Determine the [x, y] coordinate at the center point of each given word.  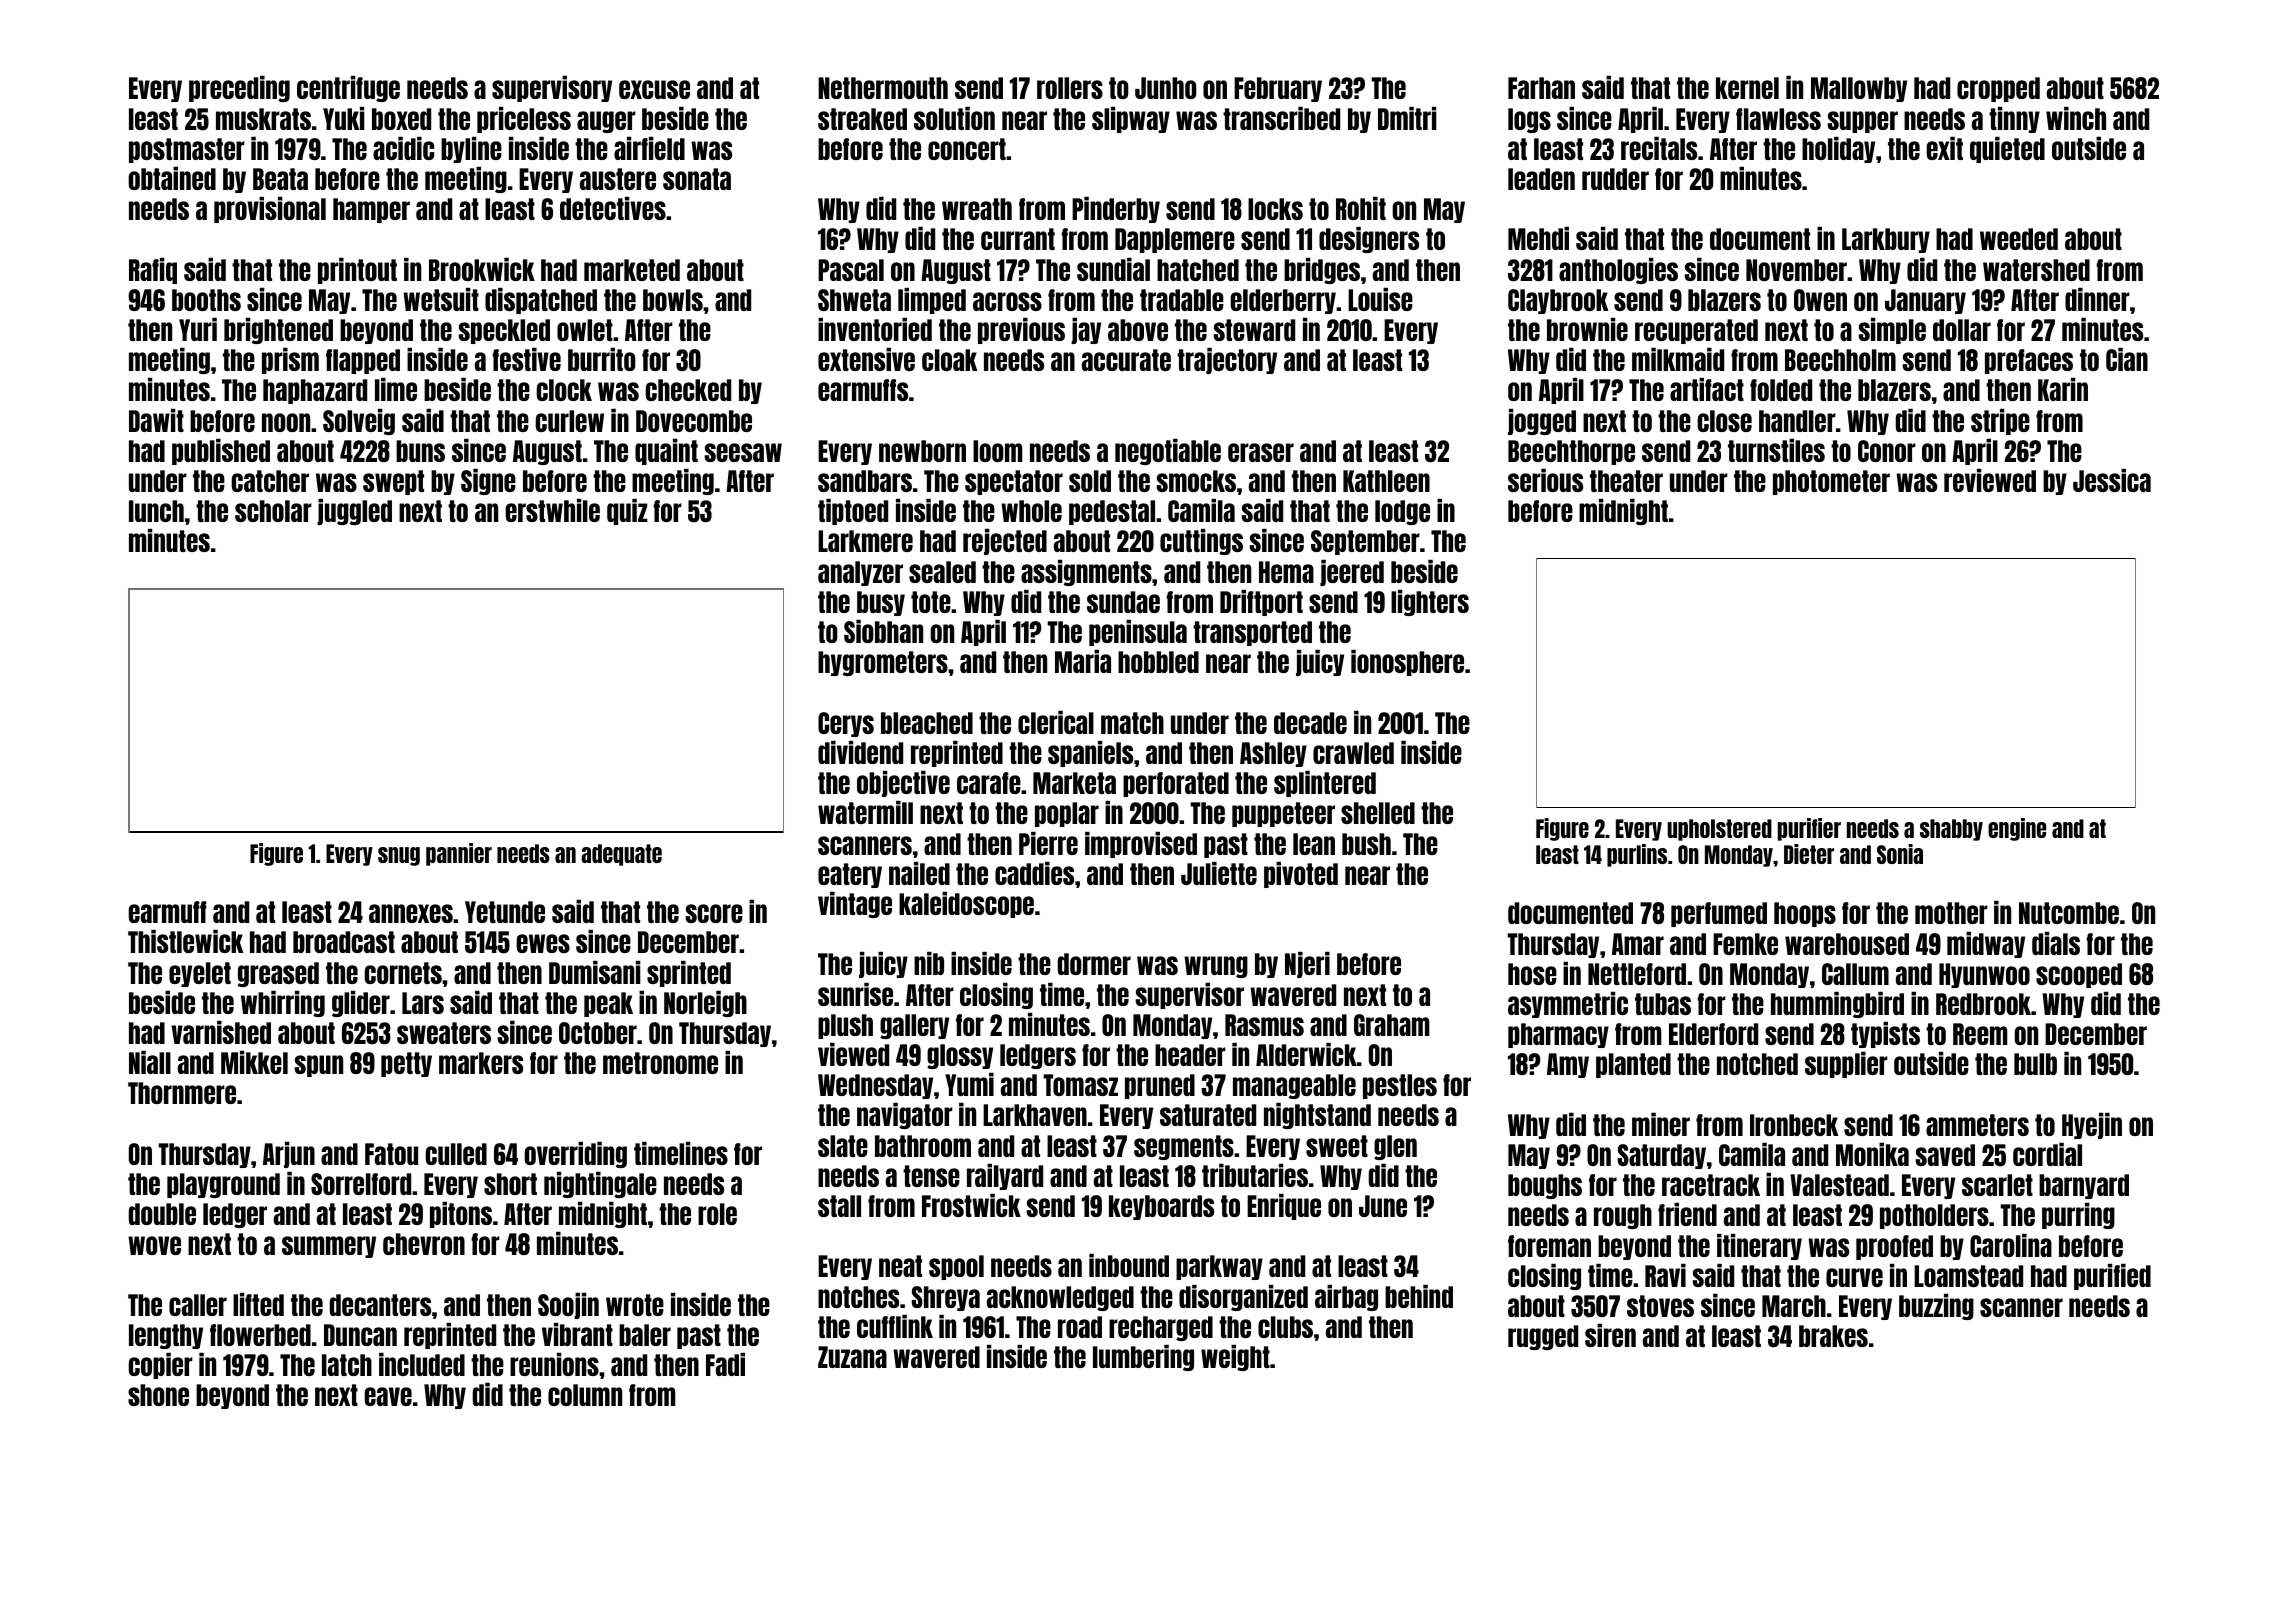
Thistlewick [186, 941]
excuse [654, 89]
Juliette [1219, 873]
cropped [1998, 89]
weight [1235, 1358]
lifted [258, 1304]
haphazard [315, 391]
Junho [1166, 88]
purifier [1809, 829]
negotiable [1168, 452]
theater [1626, 481]
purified [2112, 1277]
